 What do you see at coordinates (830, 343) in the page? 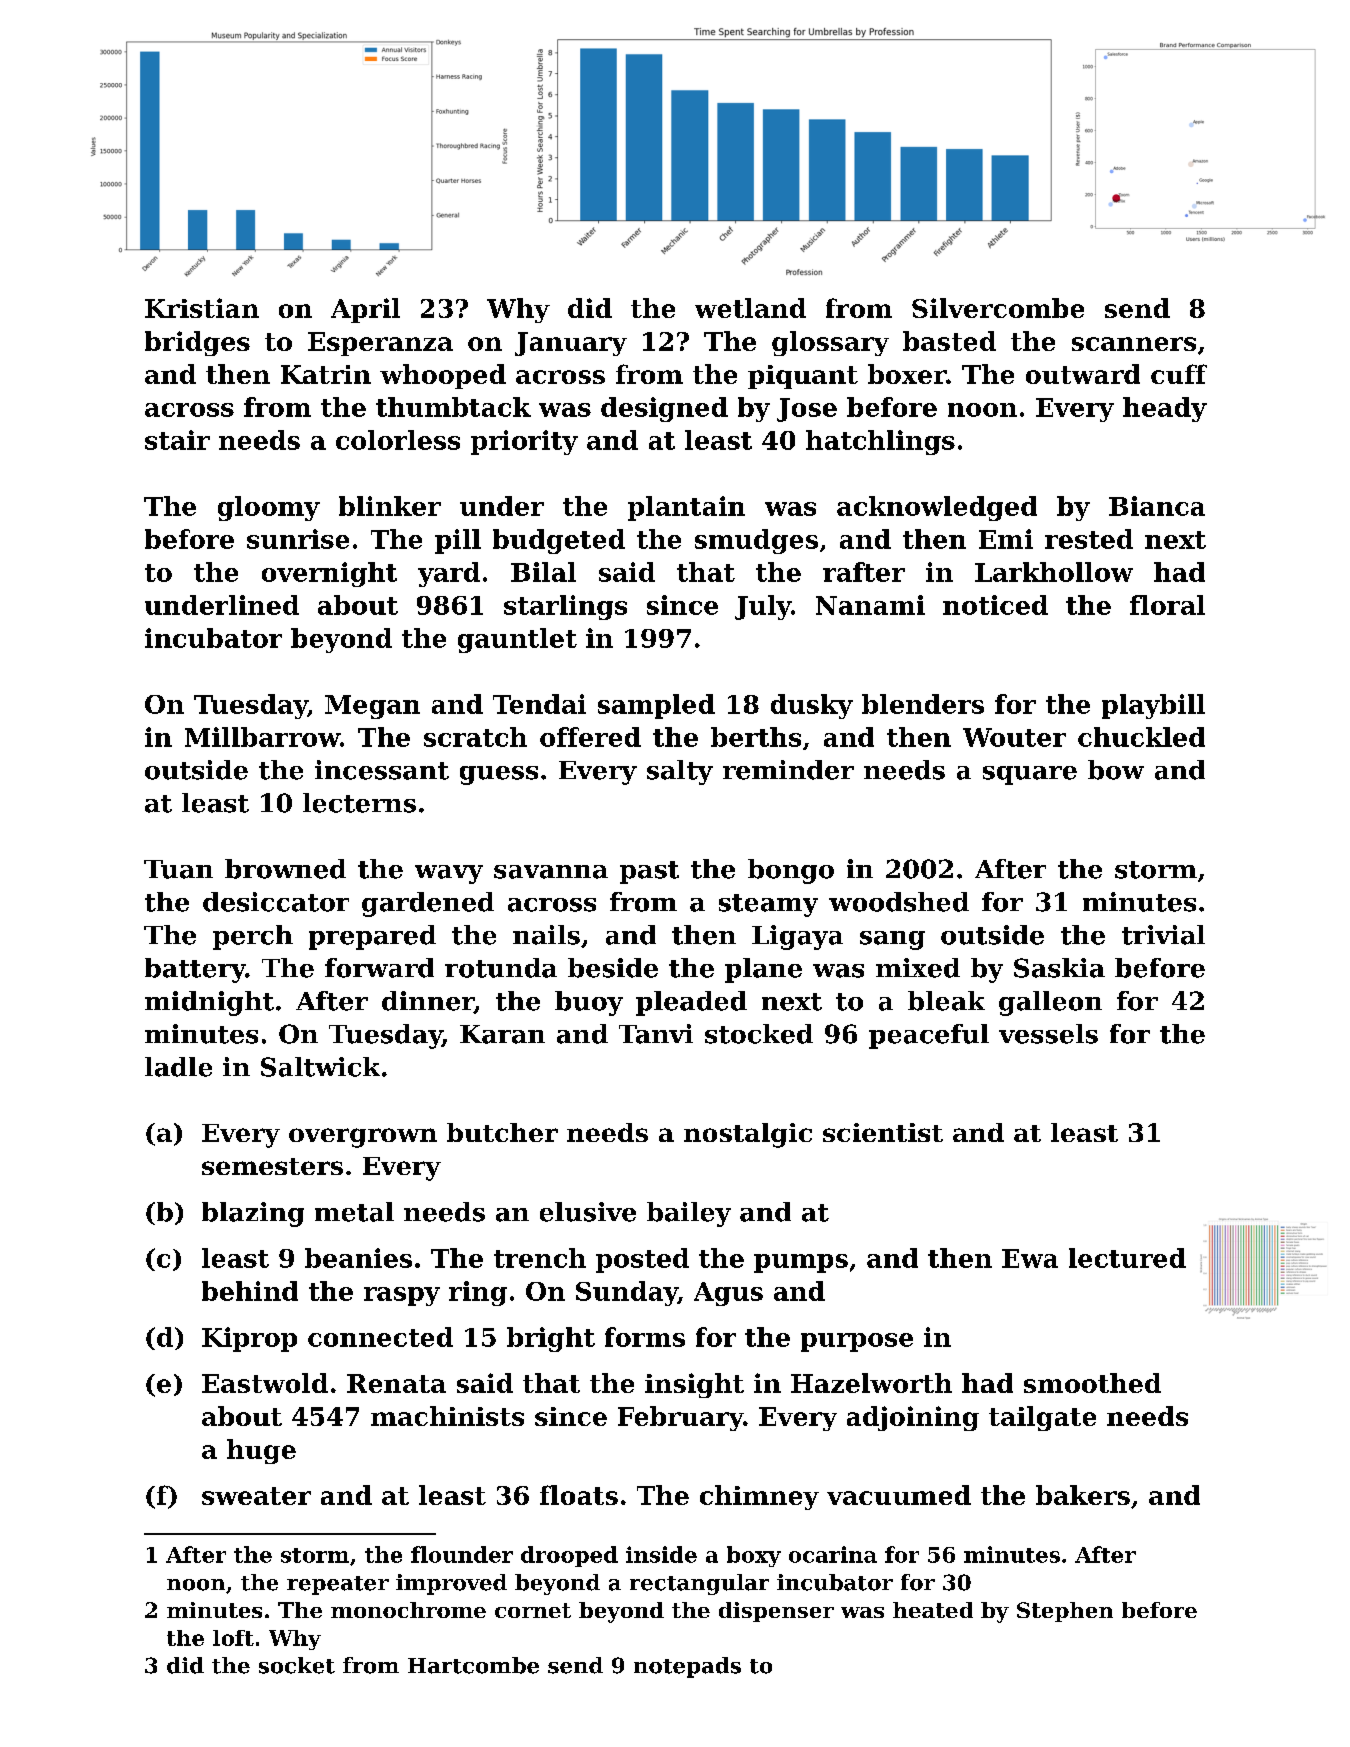
I see `glossary` at bounding box center [830, 343].
